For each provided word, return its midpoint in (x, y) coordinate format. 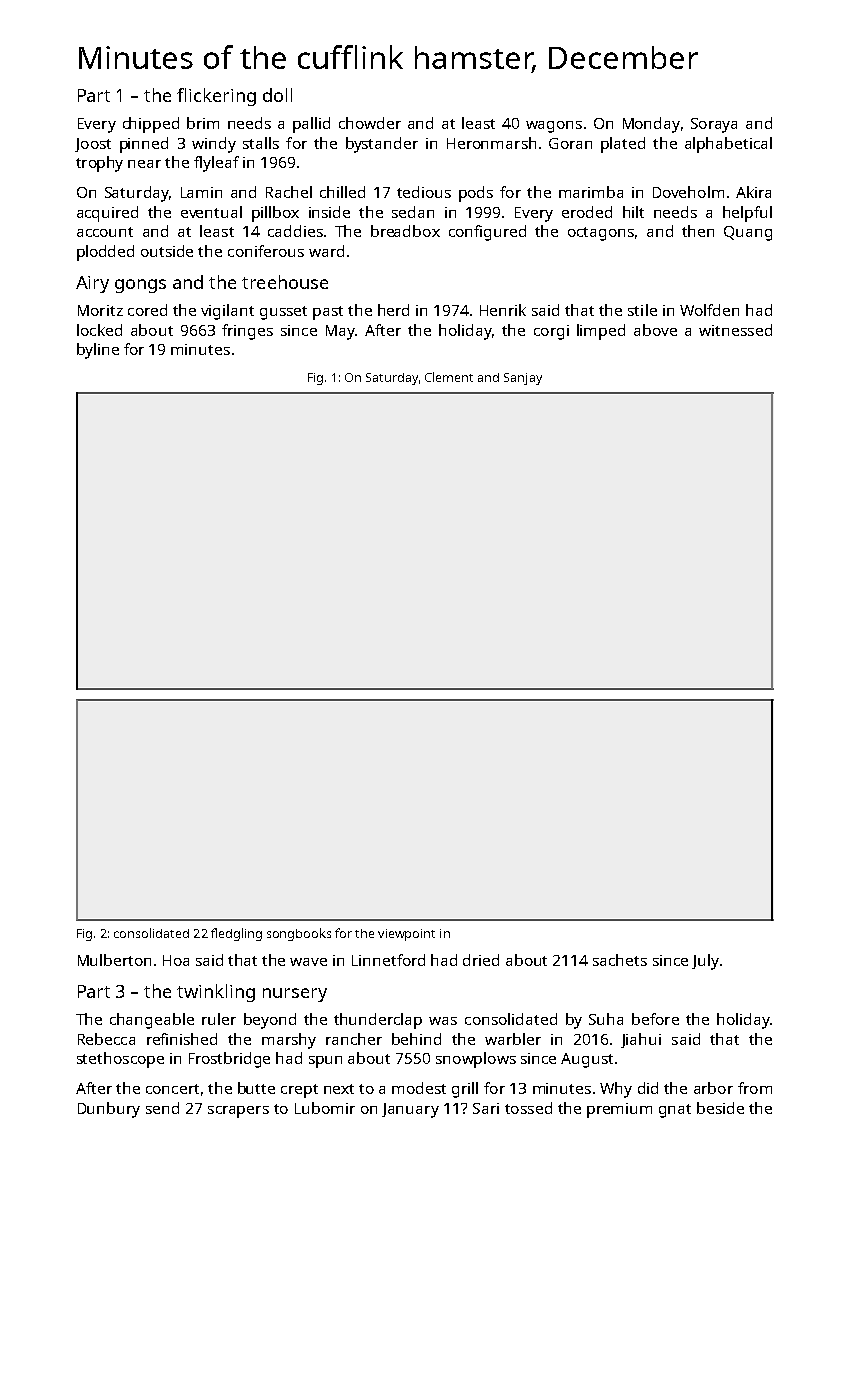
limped (601, 332)
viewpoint (406, 935)
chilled (342, 192)
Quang (748, 233)
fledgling (236, 934)
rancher (354, 1039)
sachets (620, 960)
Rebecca (106, 1039)
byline (98, 351)
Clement (449, 377)
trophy (99, 164)
